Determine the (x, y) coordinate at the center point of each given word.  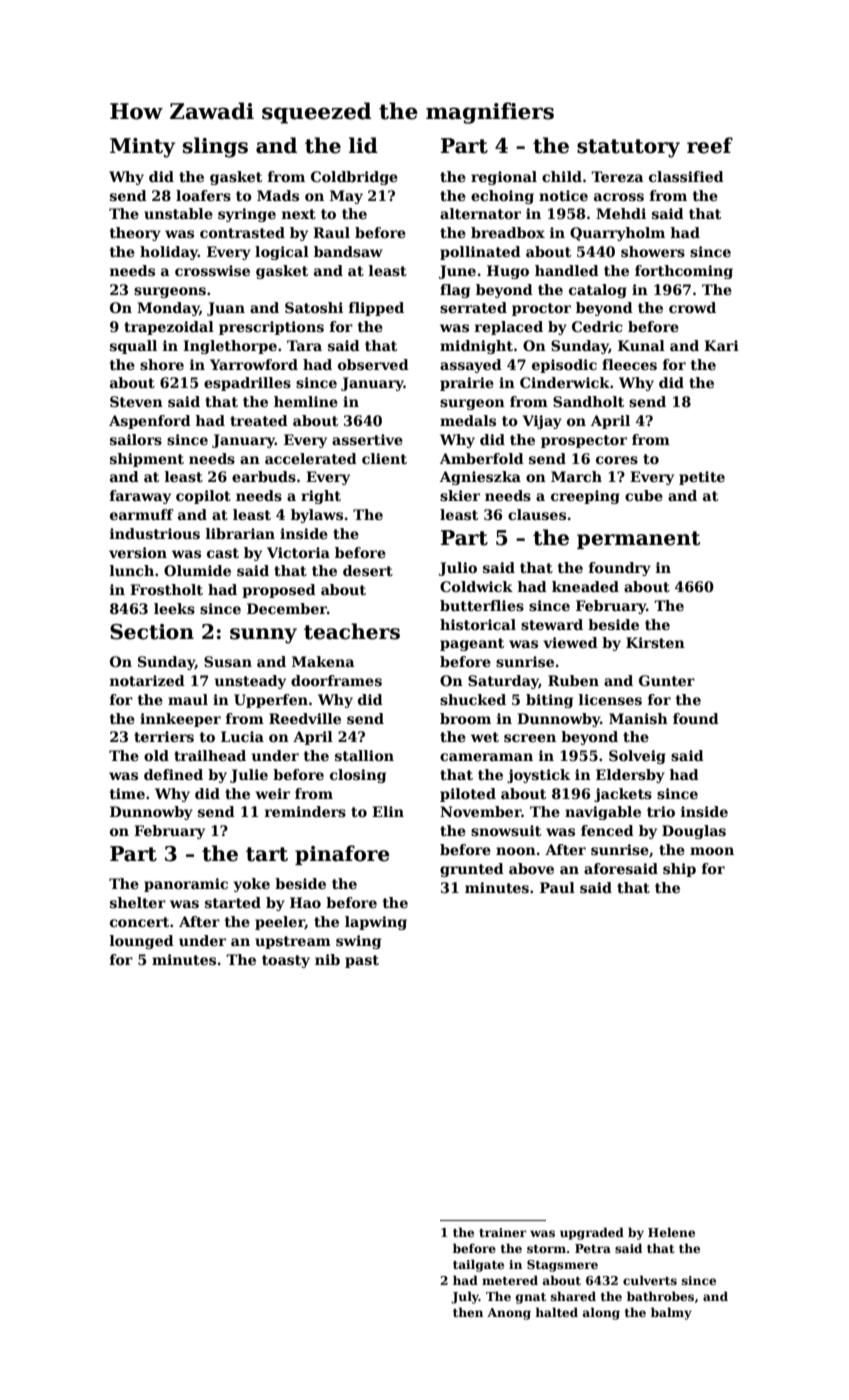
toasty (286, 961)
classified (686, 176)
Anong (509, 1314)
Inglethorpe (230, 347)
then (468, 1312)
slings (215, 147)
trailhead (210, 755)
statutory (628, 148)
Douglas (694, 832)
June (457, 272)
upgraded (592, 1233)
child (562, 176)
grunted (472, 870)
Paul (557, 887)
